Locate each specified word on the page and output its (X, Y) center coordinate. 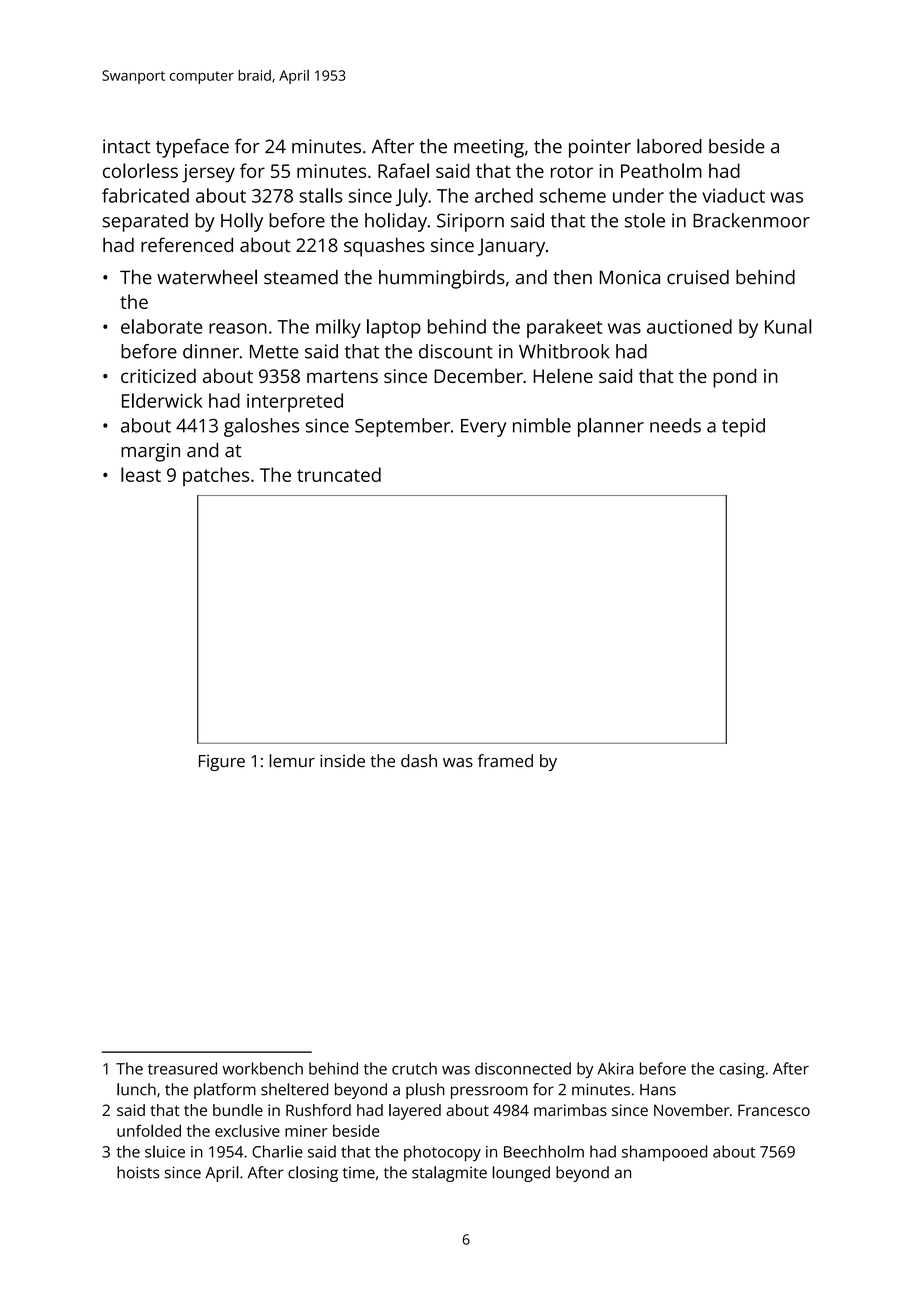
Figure (222, 763)
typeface (192, 148)
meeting (489, 148)
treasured (182, 1068)
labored (669, 146)
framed (505, 761)
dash (419, 761)
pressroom (489, 1092)
